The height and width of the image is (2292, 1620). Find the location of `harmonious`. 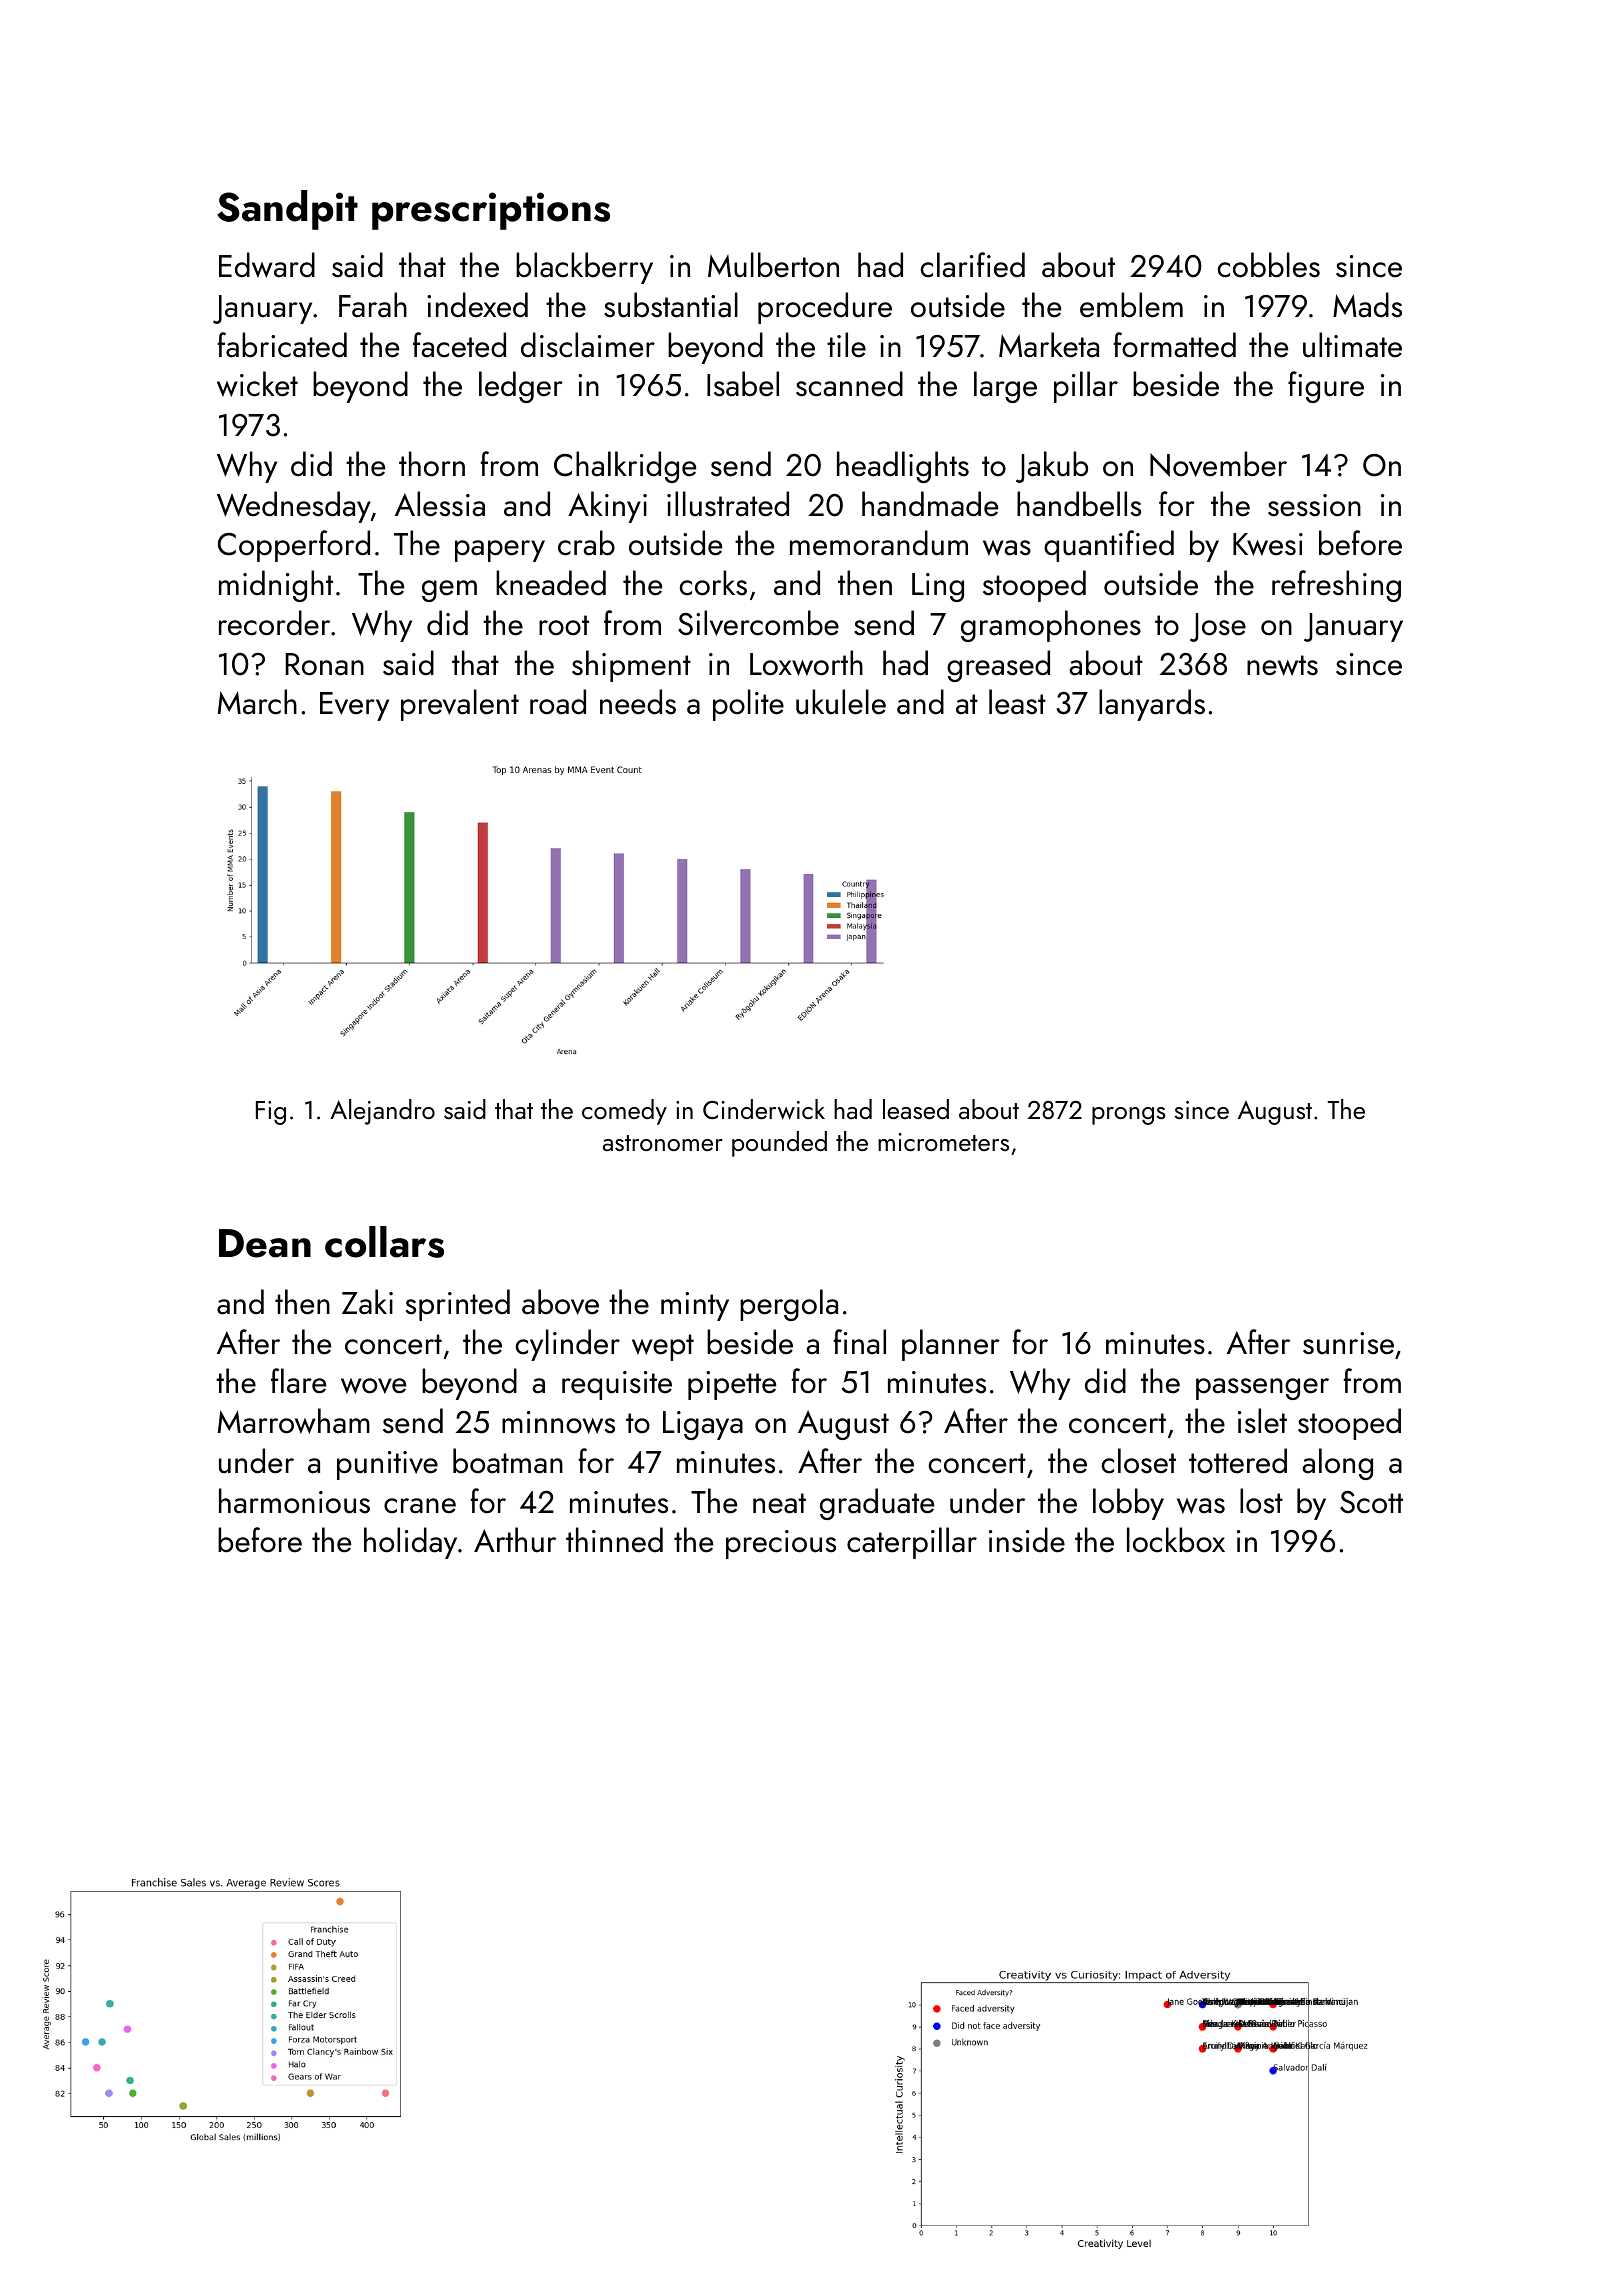

harmonious is located at coordinates (294, 1501).
